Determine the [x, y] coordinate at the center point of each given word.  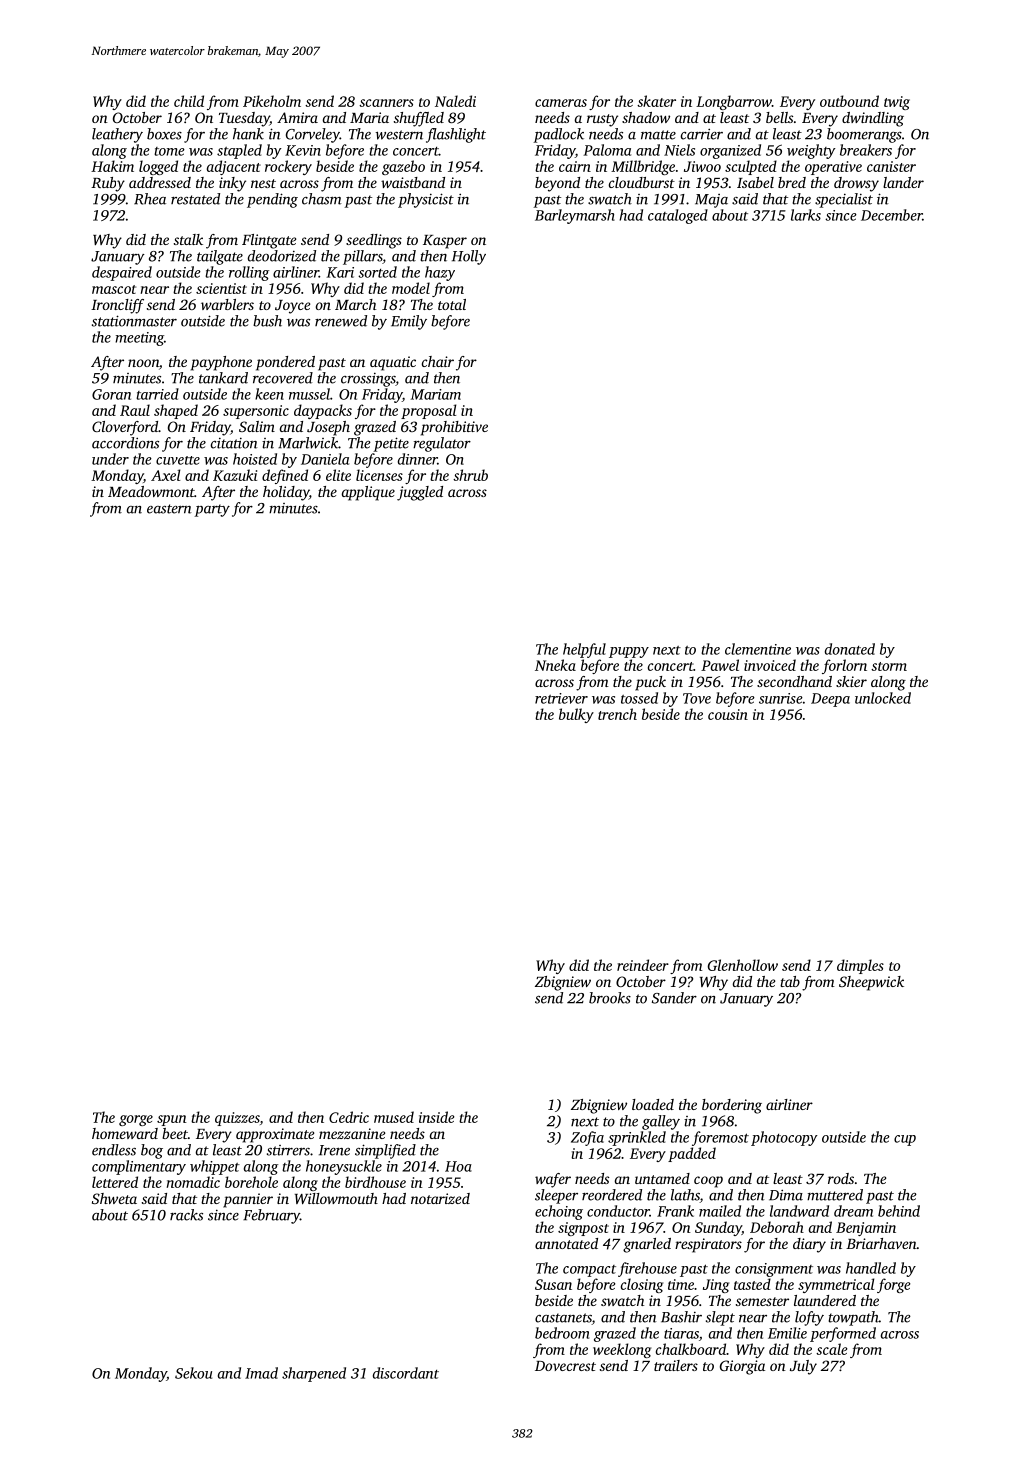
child [189, 101]
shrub [470, 475]
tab [790, 981]
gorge [136, 1120]
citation [234, 443]
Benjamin [866, 1229]
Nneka [555, 665]
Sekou [193, 1373]
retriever [561, 698]
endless [114, 1150]
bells [779, 117]
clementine [758, 649]
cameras [561, 103]
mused [394, 1117]
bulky [576, 715]
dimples [860, 966]
